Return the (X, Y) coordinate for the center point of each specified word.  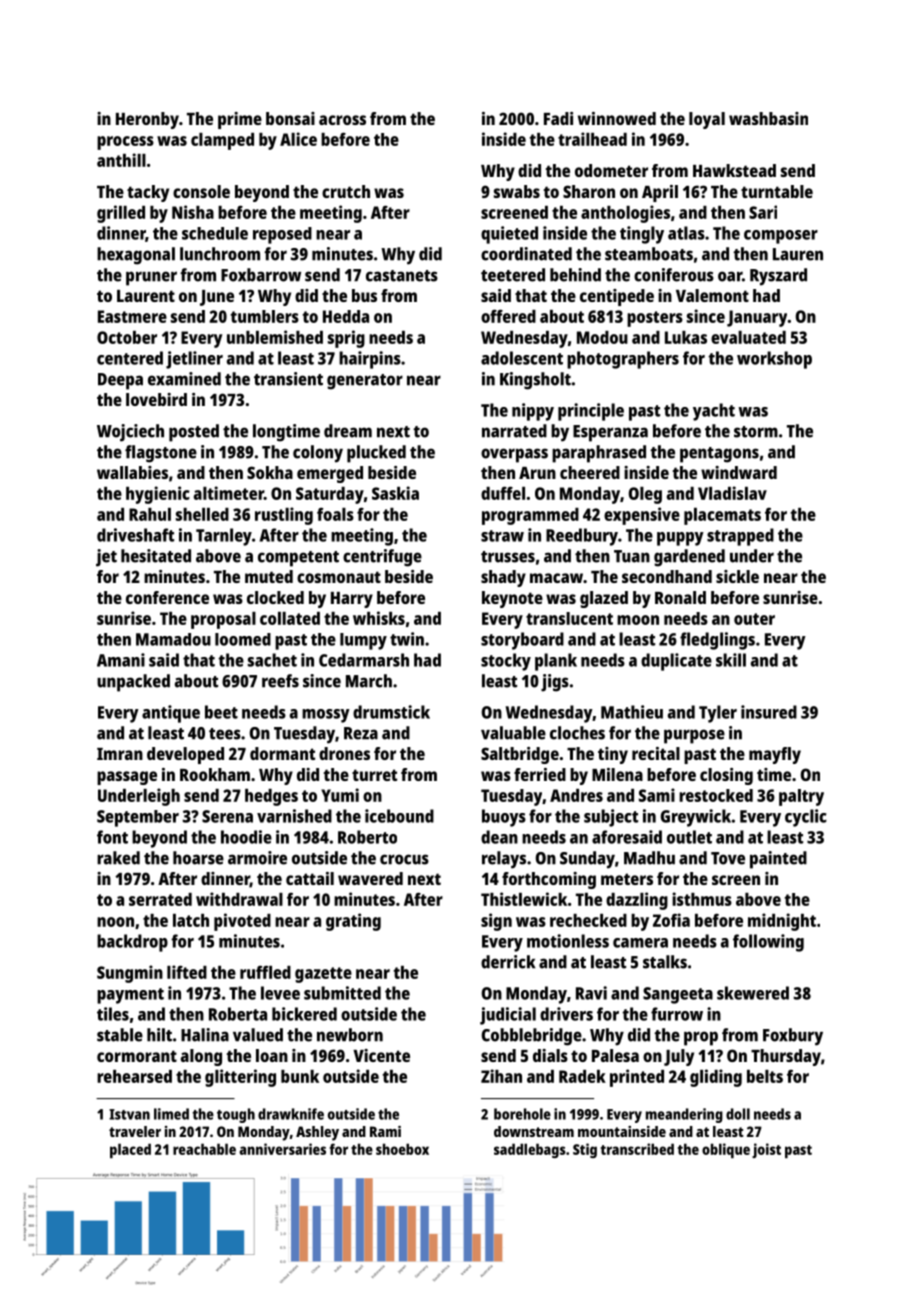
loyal (707, 120)
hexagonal (136, 256)
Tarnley (224, 537)
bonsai (290, 118)
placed (130, 1150)
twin (407, 639)
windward (739, 472)
